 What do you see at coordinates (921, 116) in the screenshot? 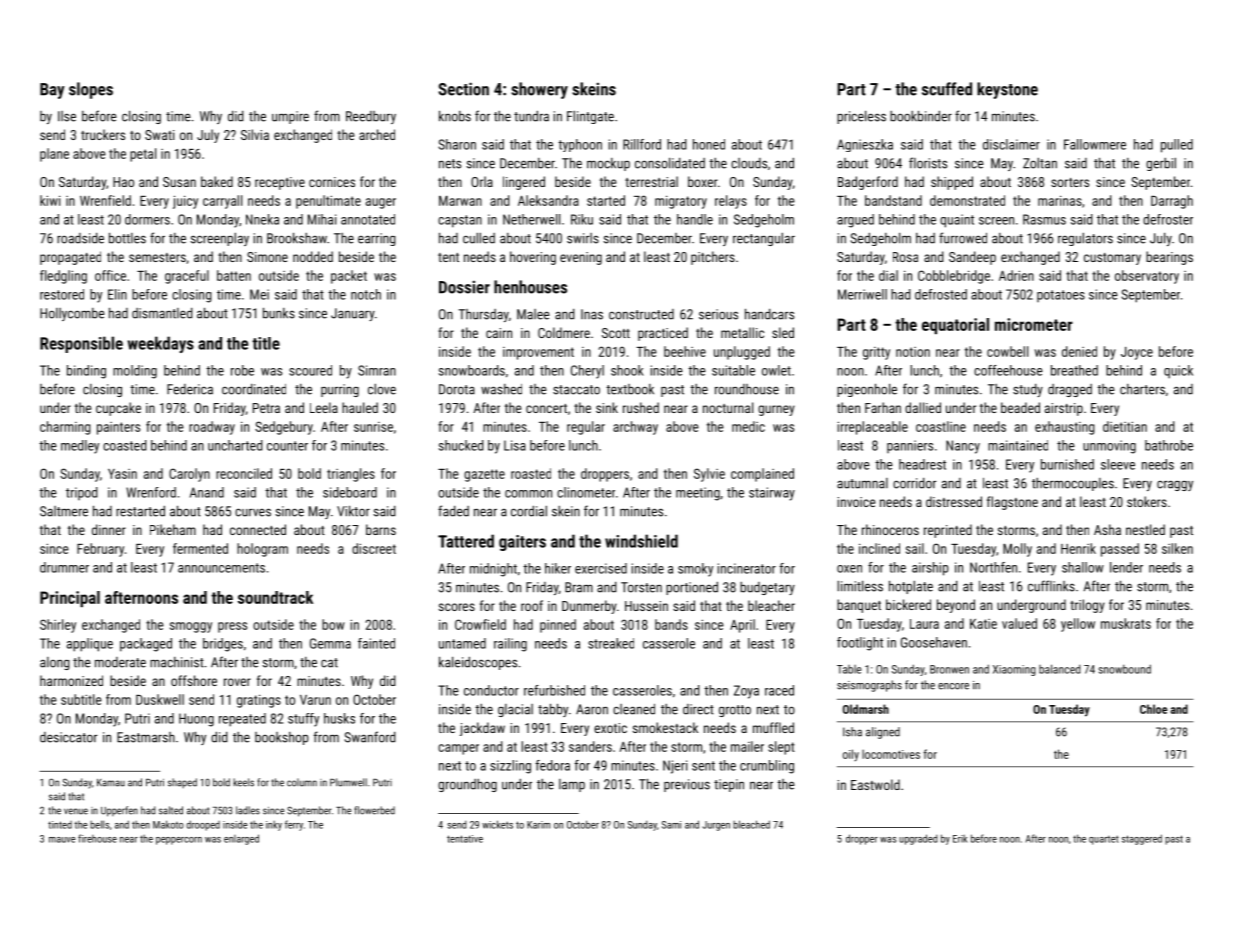
I see `bookbinder` at bounding box center [921, 116].
